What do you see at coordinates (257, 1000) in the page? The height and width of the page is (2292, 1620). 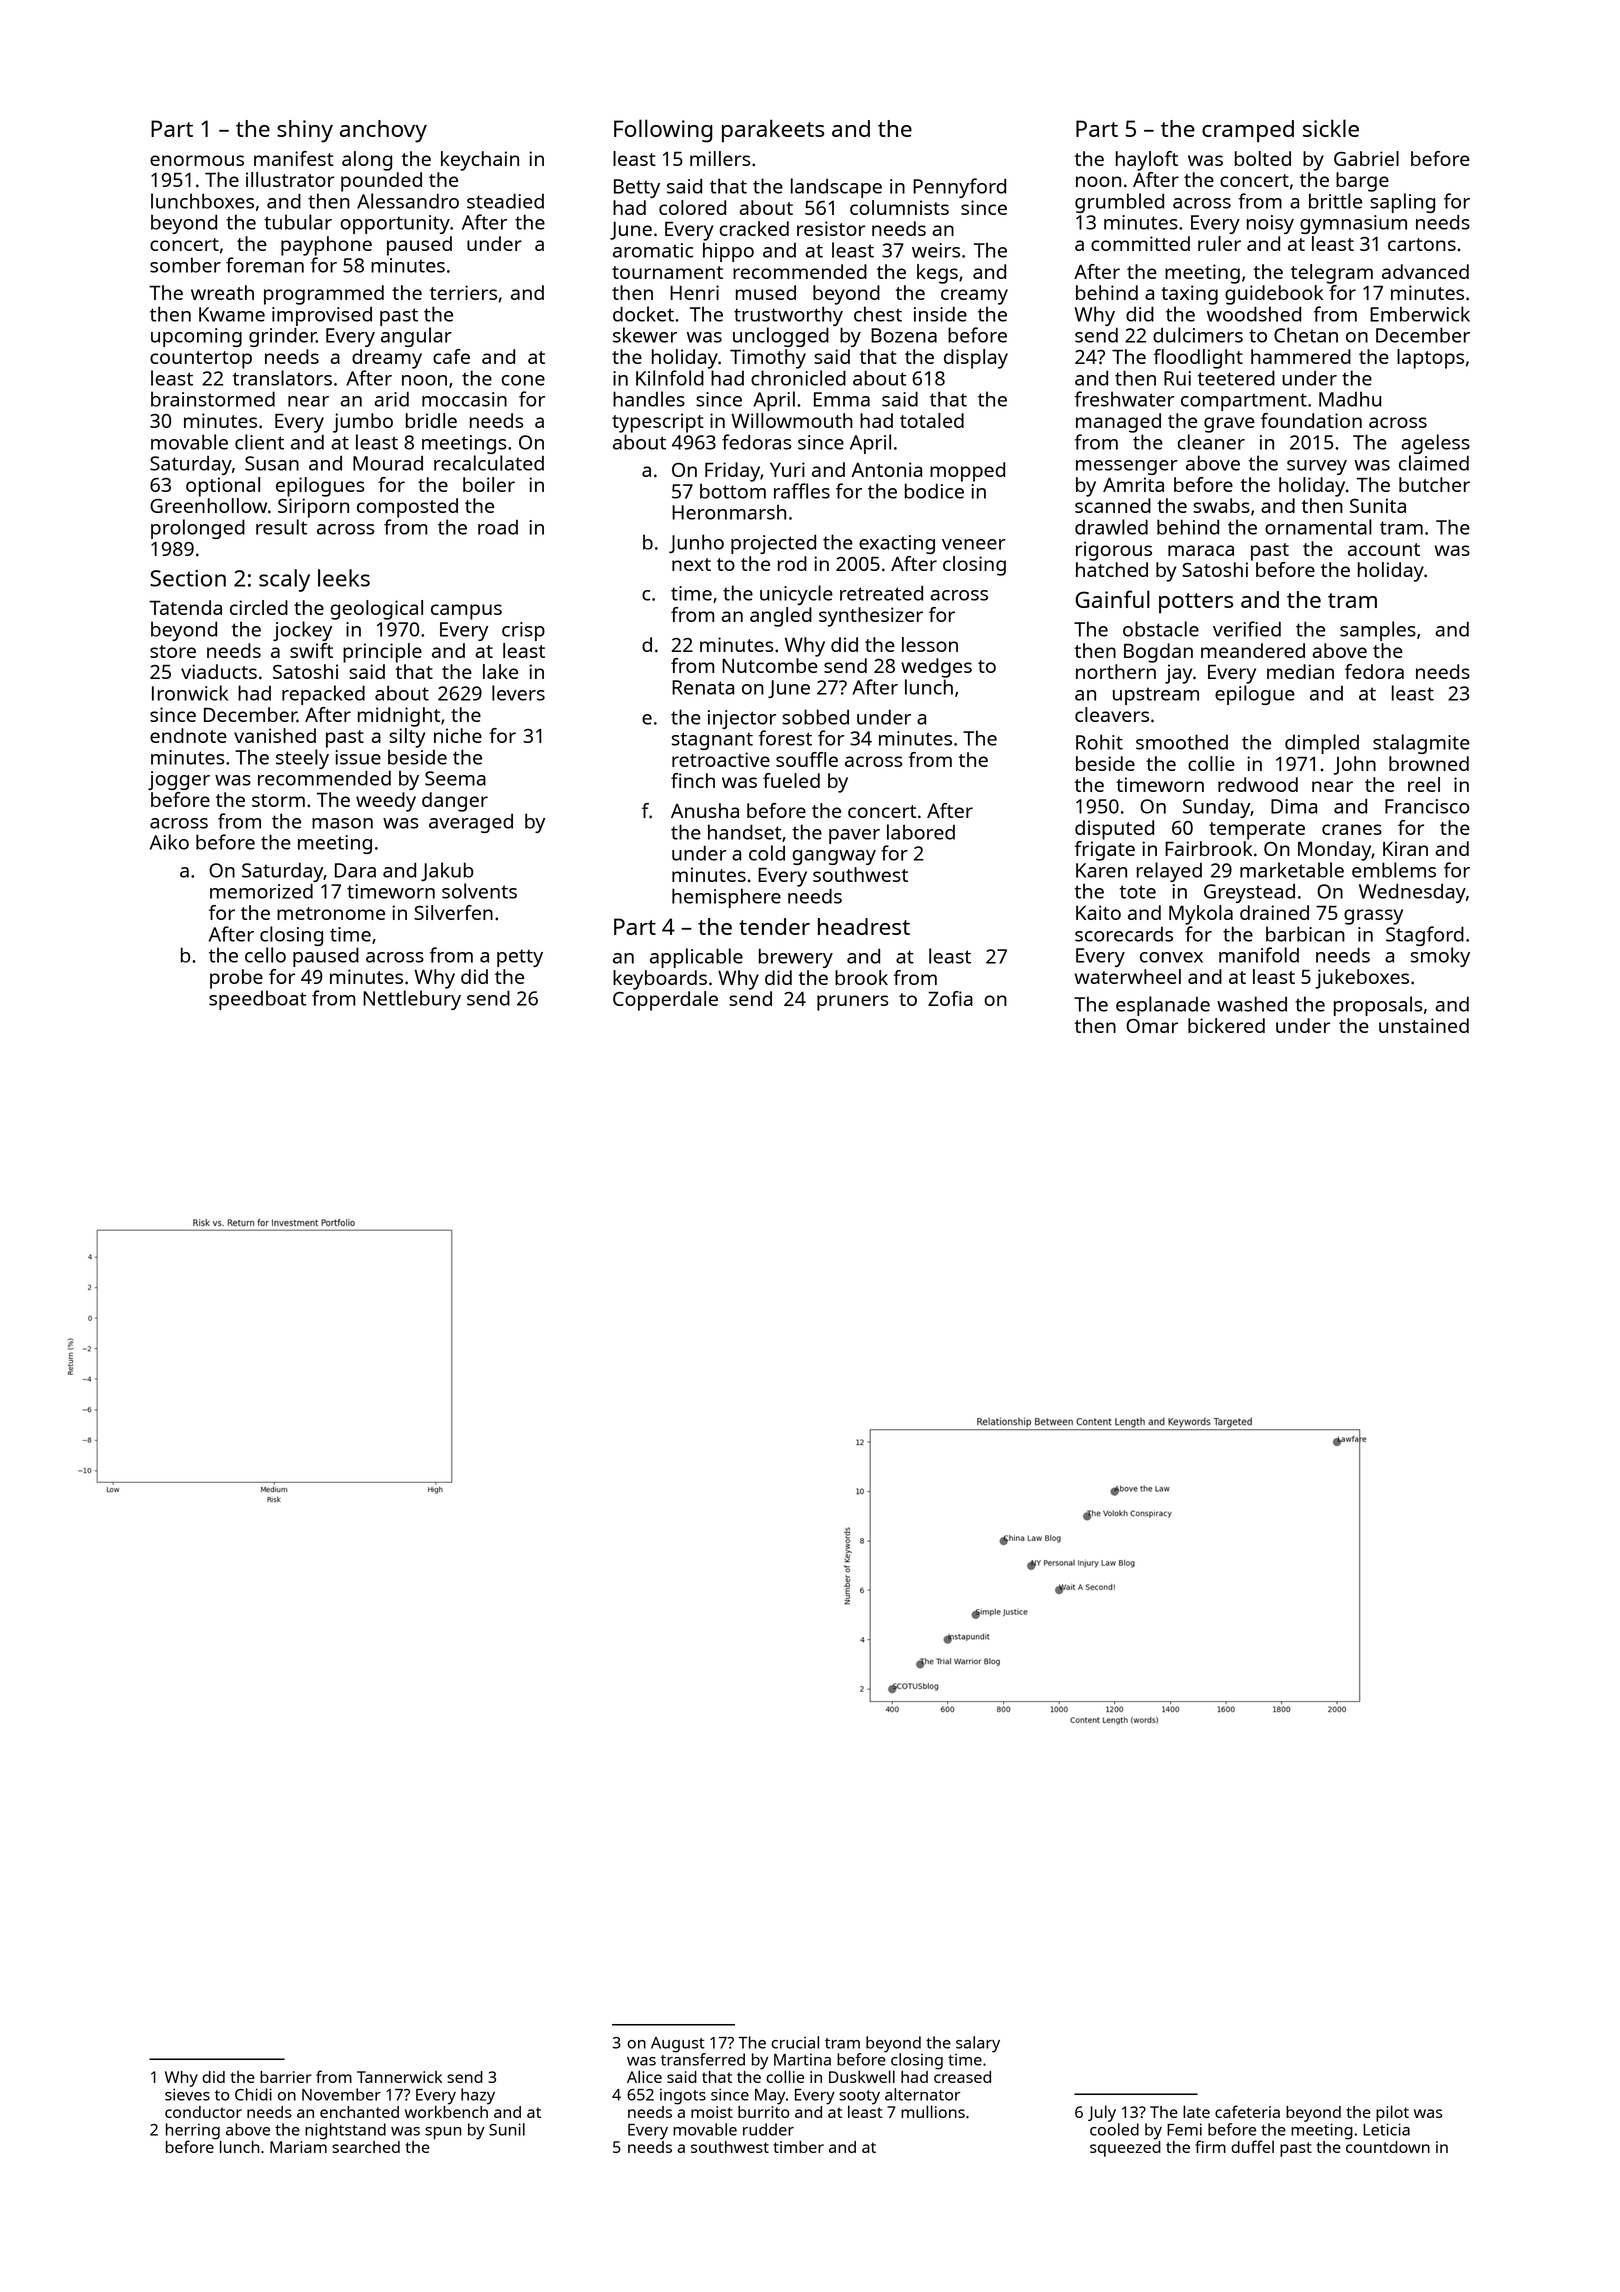 I see `speedboat` at bounding box center [257, 1000].
